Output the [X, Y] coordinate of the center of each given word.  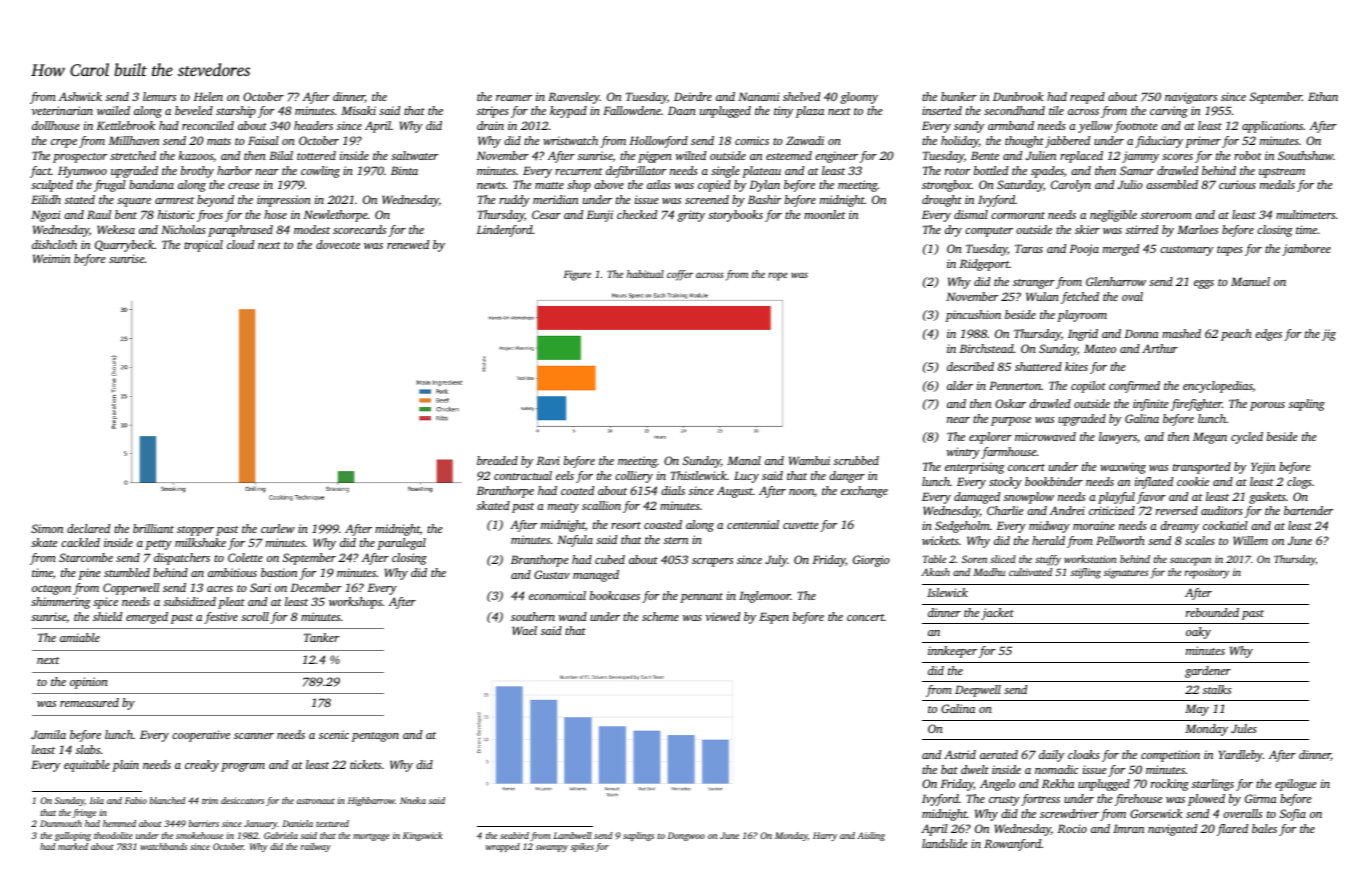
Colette [245, 557]
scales [1200, 540]
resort [626, 525]
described [970, 366]
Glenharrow [1116, 281]
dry [953, 231]
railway [316, 847]
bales [1264, 828]
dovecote [338, 244]
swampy [552, 848]
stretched [133, 155]
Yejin [1263, 468]
